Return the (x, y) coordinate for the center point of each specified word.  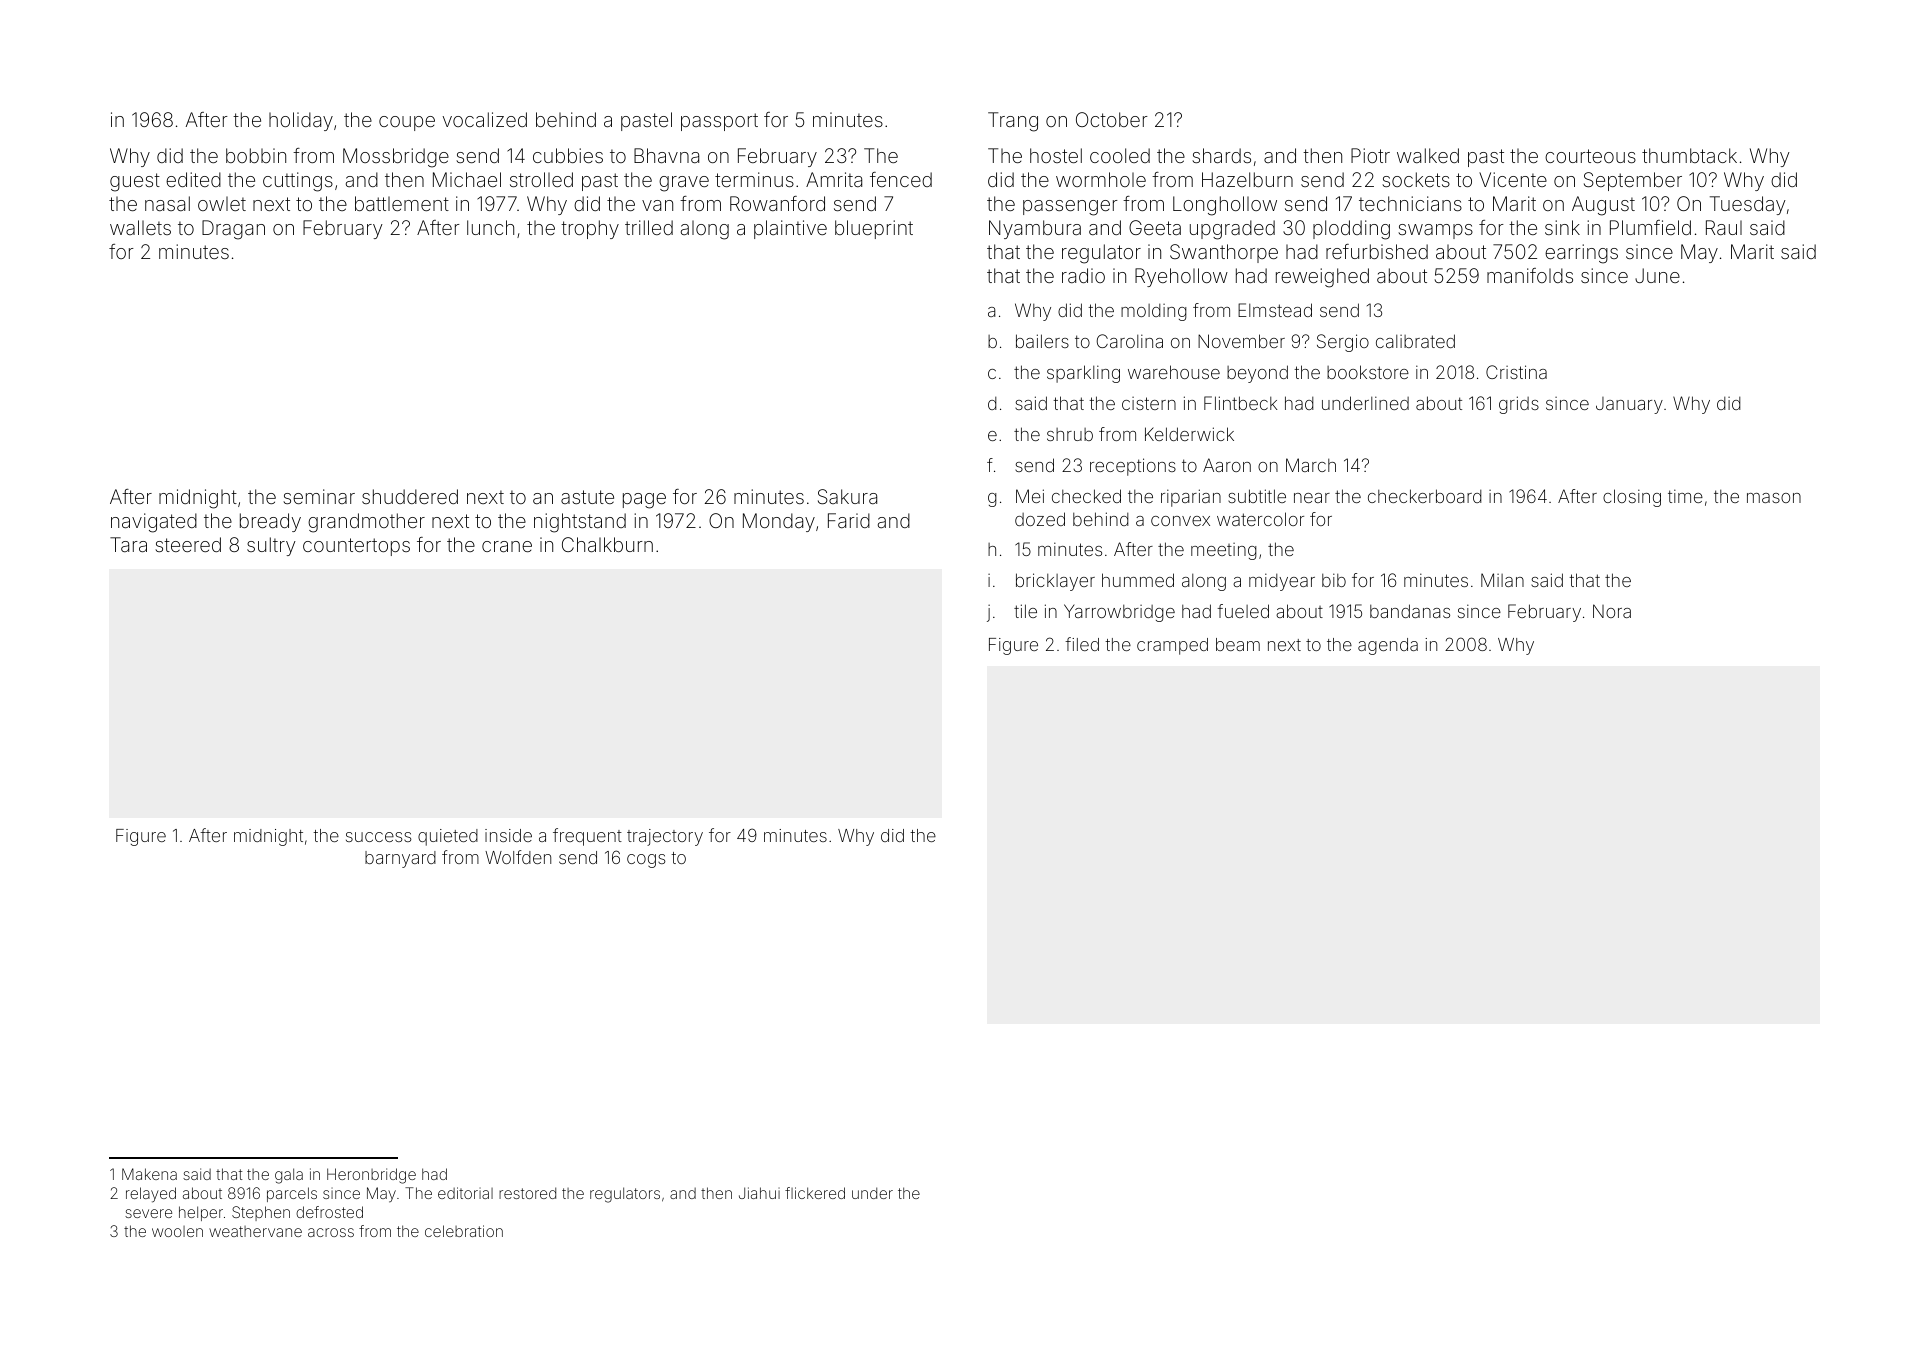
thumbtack (1689, 155)
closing (1632, 498)
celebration (464, 1231)
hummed (1138, 580)
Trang (1013, 122)
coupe (407, 123)
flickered (815, 1193)
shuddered (410, 496)
